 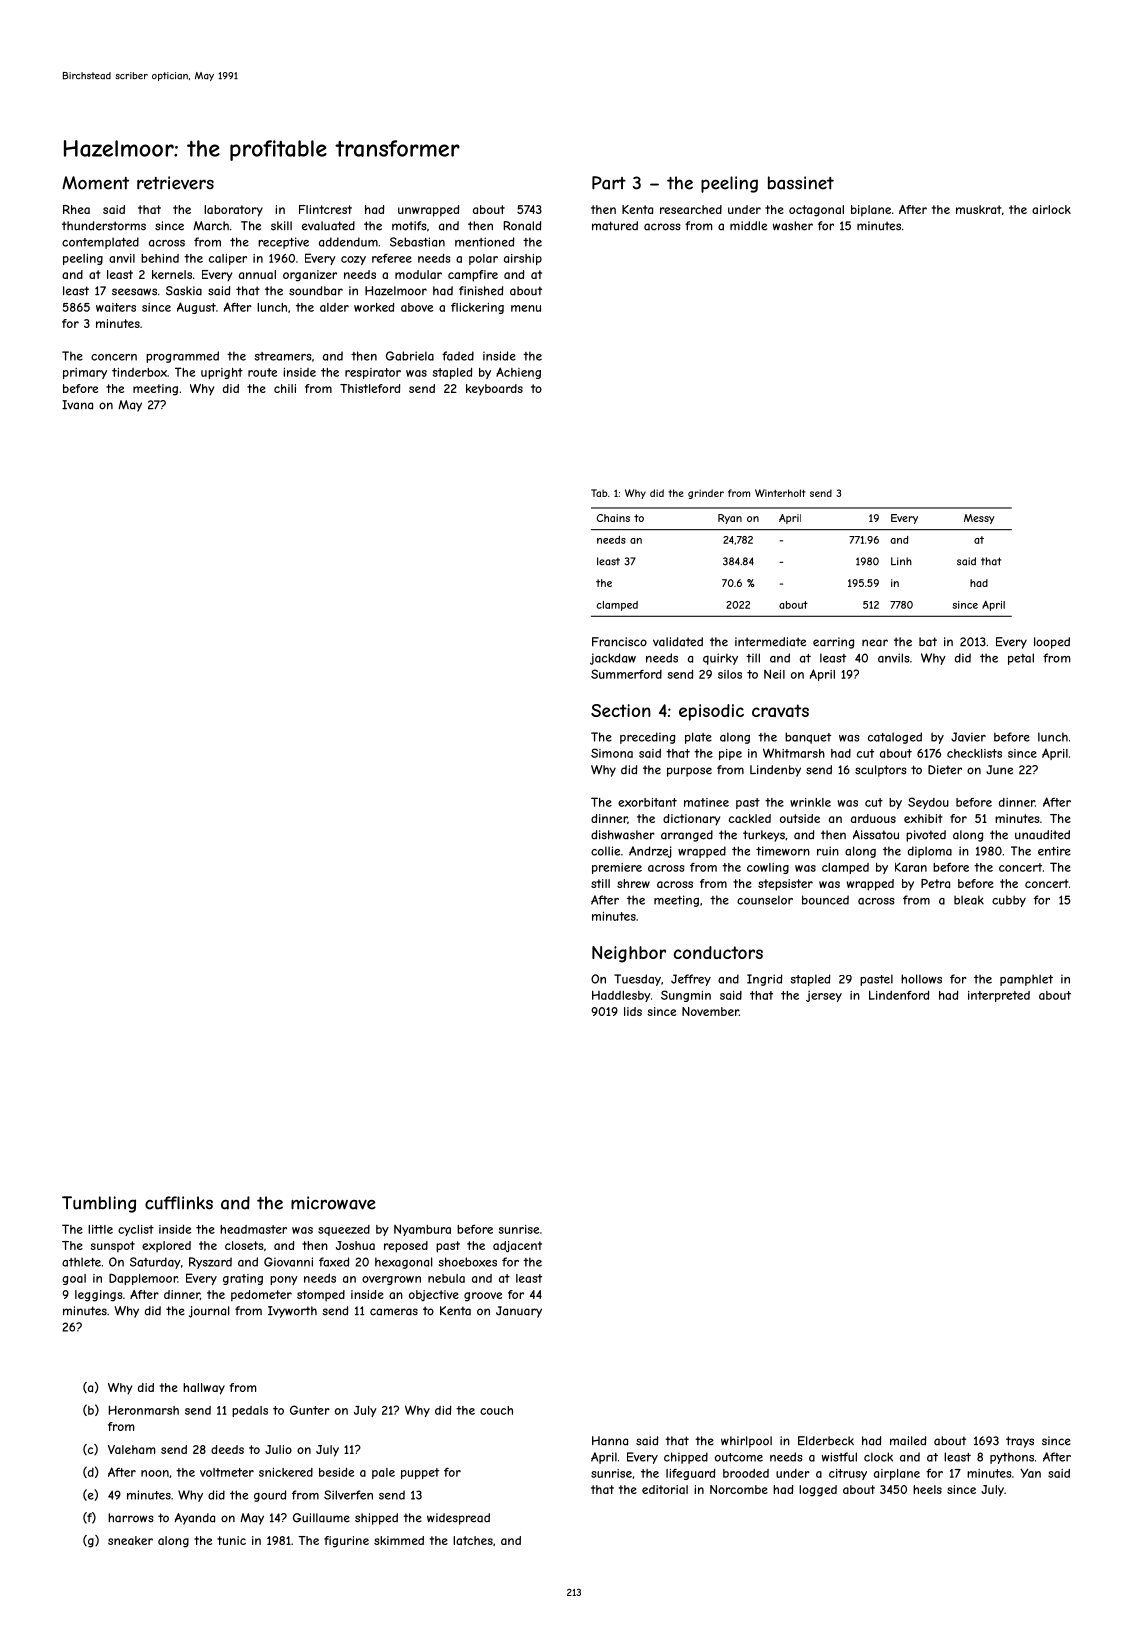 What do you see at coordinates (1020, 1442) in the screenshot?
I see `trays` at bounding box center [1020, 1442].
